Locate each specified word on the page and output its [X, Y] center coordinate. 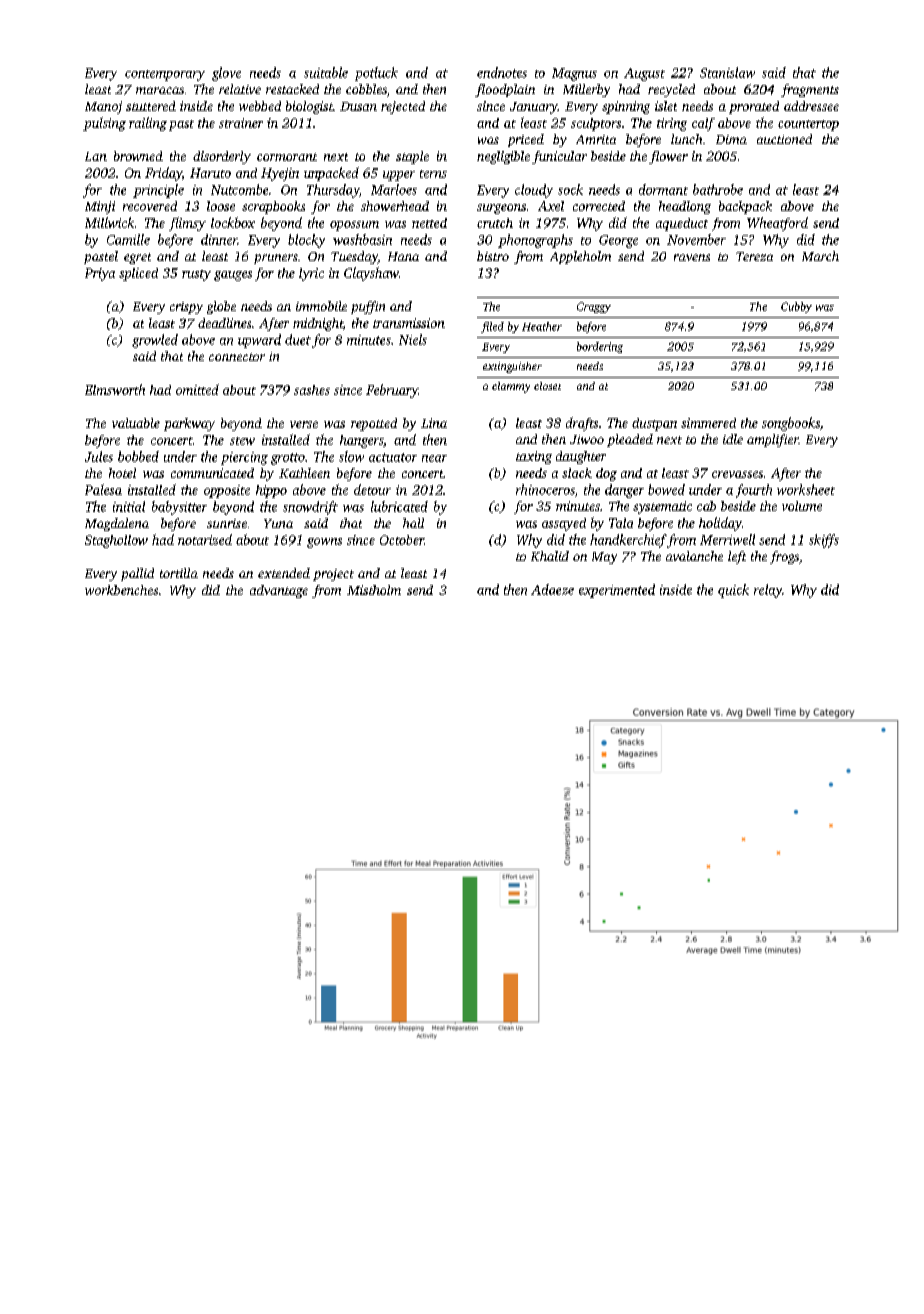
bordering [600, 347]
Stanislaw [727, 72]
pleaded [630, 440]
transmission [409, 323]
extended [284, 573]
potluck [376, 74]
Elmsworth [115, 389]
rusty [196, 275]
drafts [582, 424]
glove [226, 74]
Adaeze [552, 589]
